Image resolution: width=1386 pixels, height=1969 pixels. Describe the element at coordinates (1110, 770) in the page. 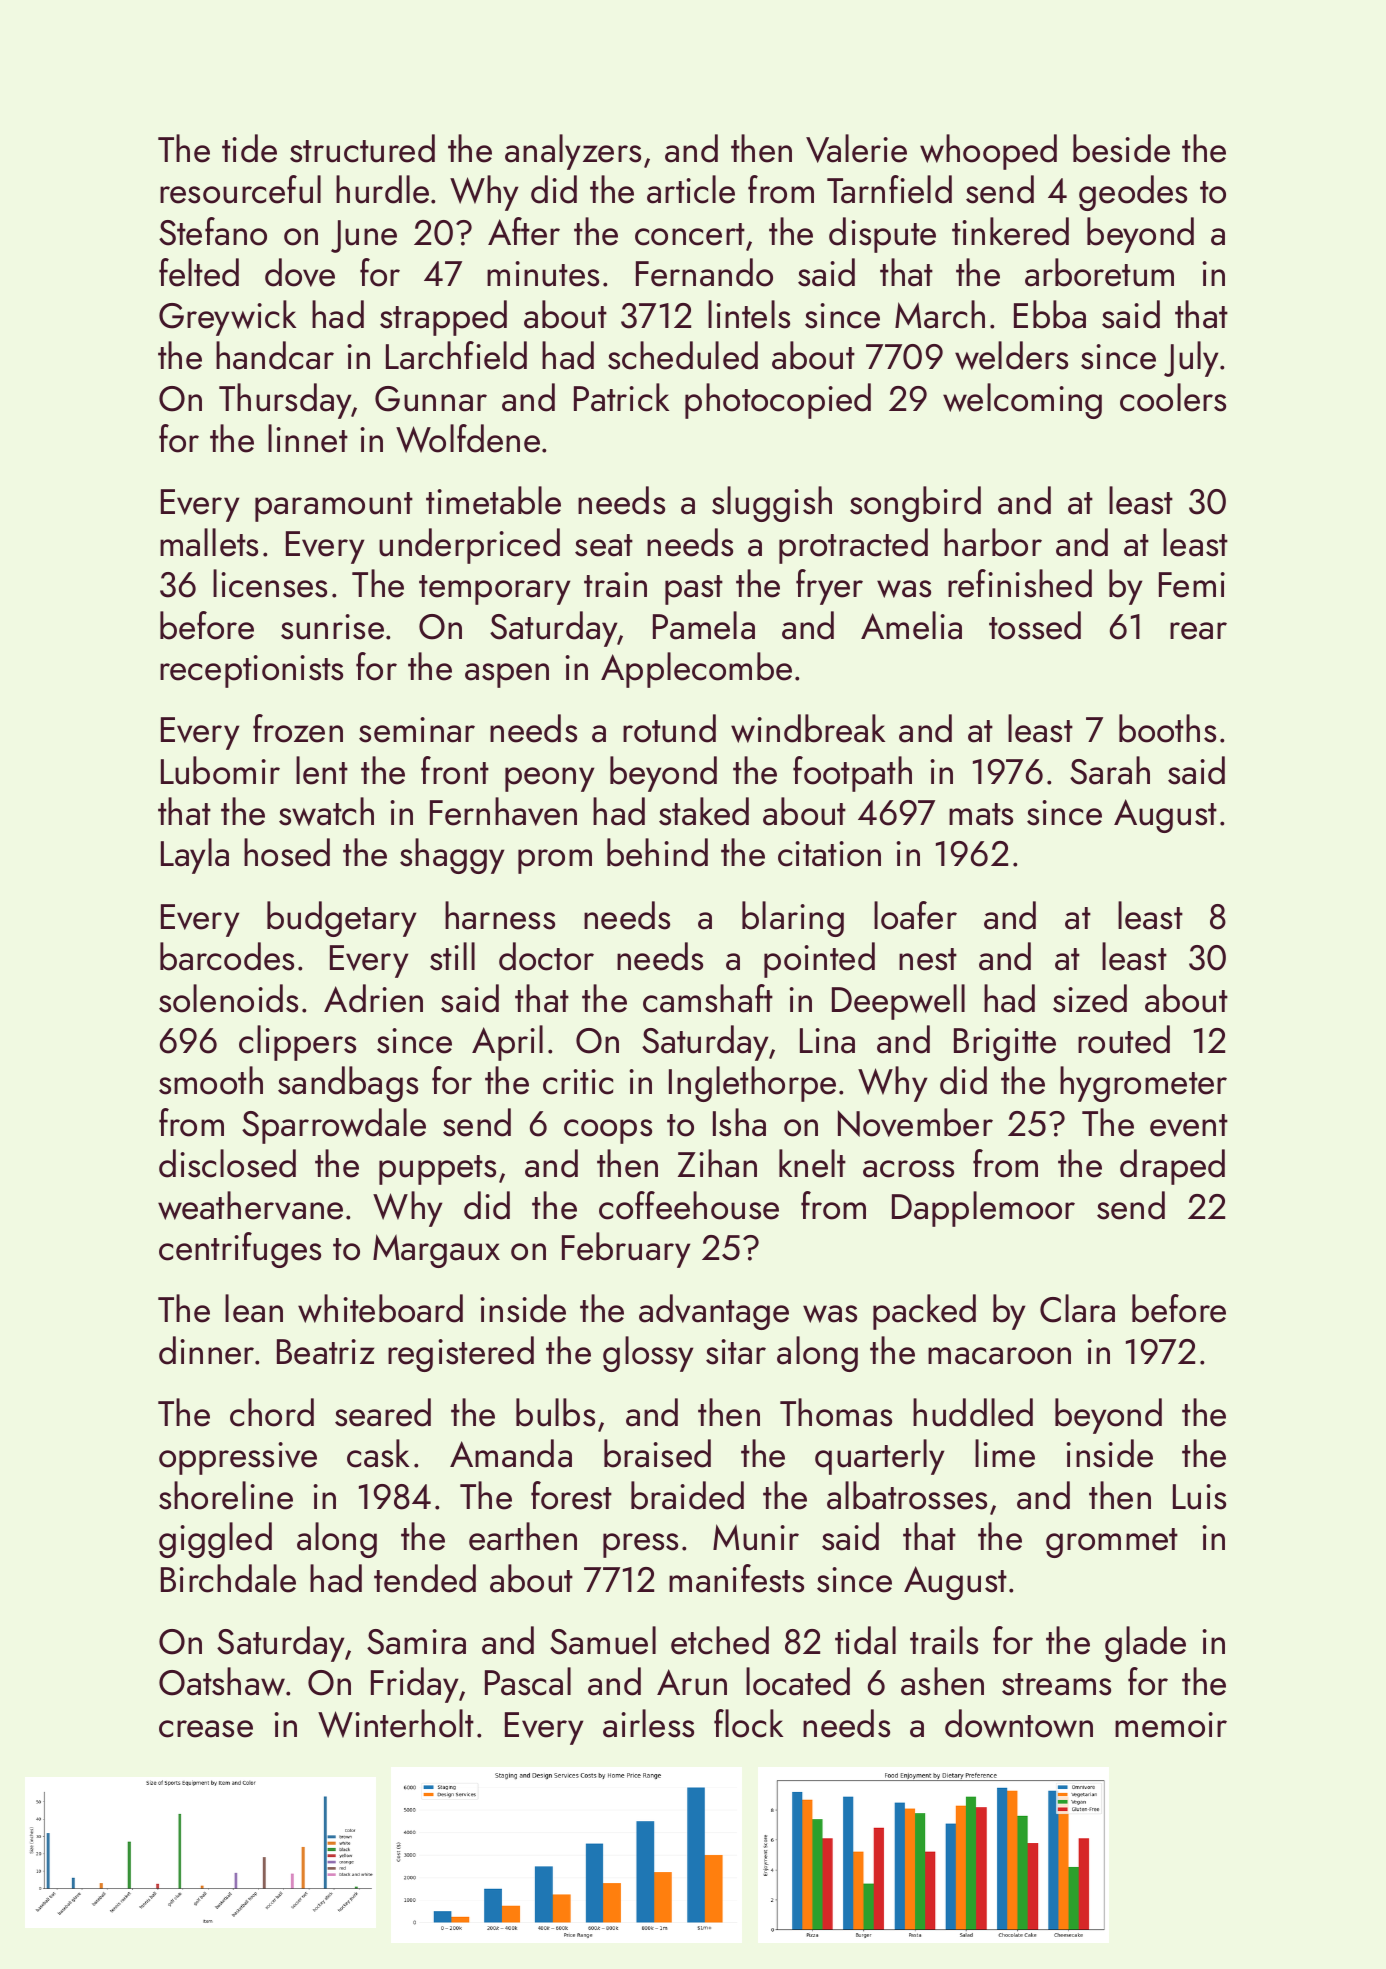

I see `Sarah` at that location.
